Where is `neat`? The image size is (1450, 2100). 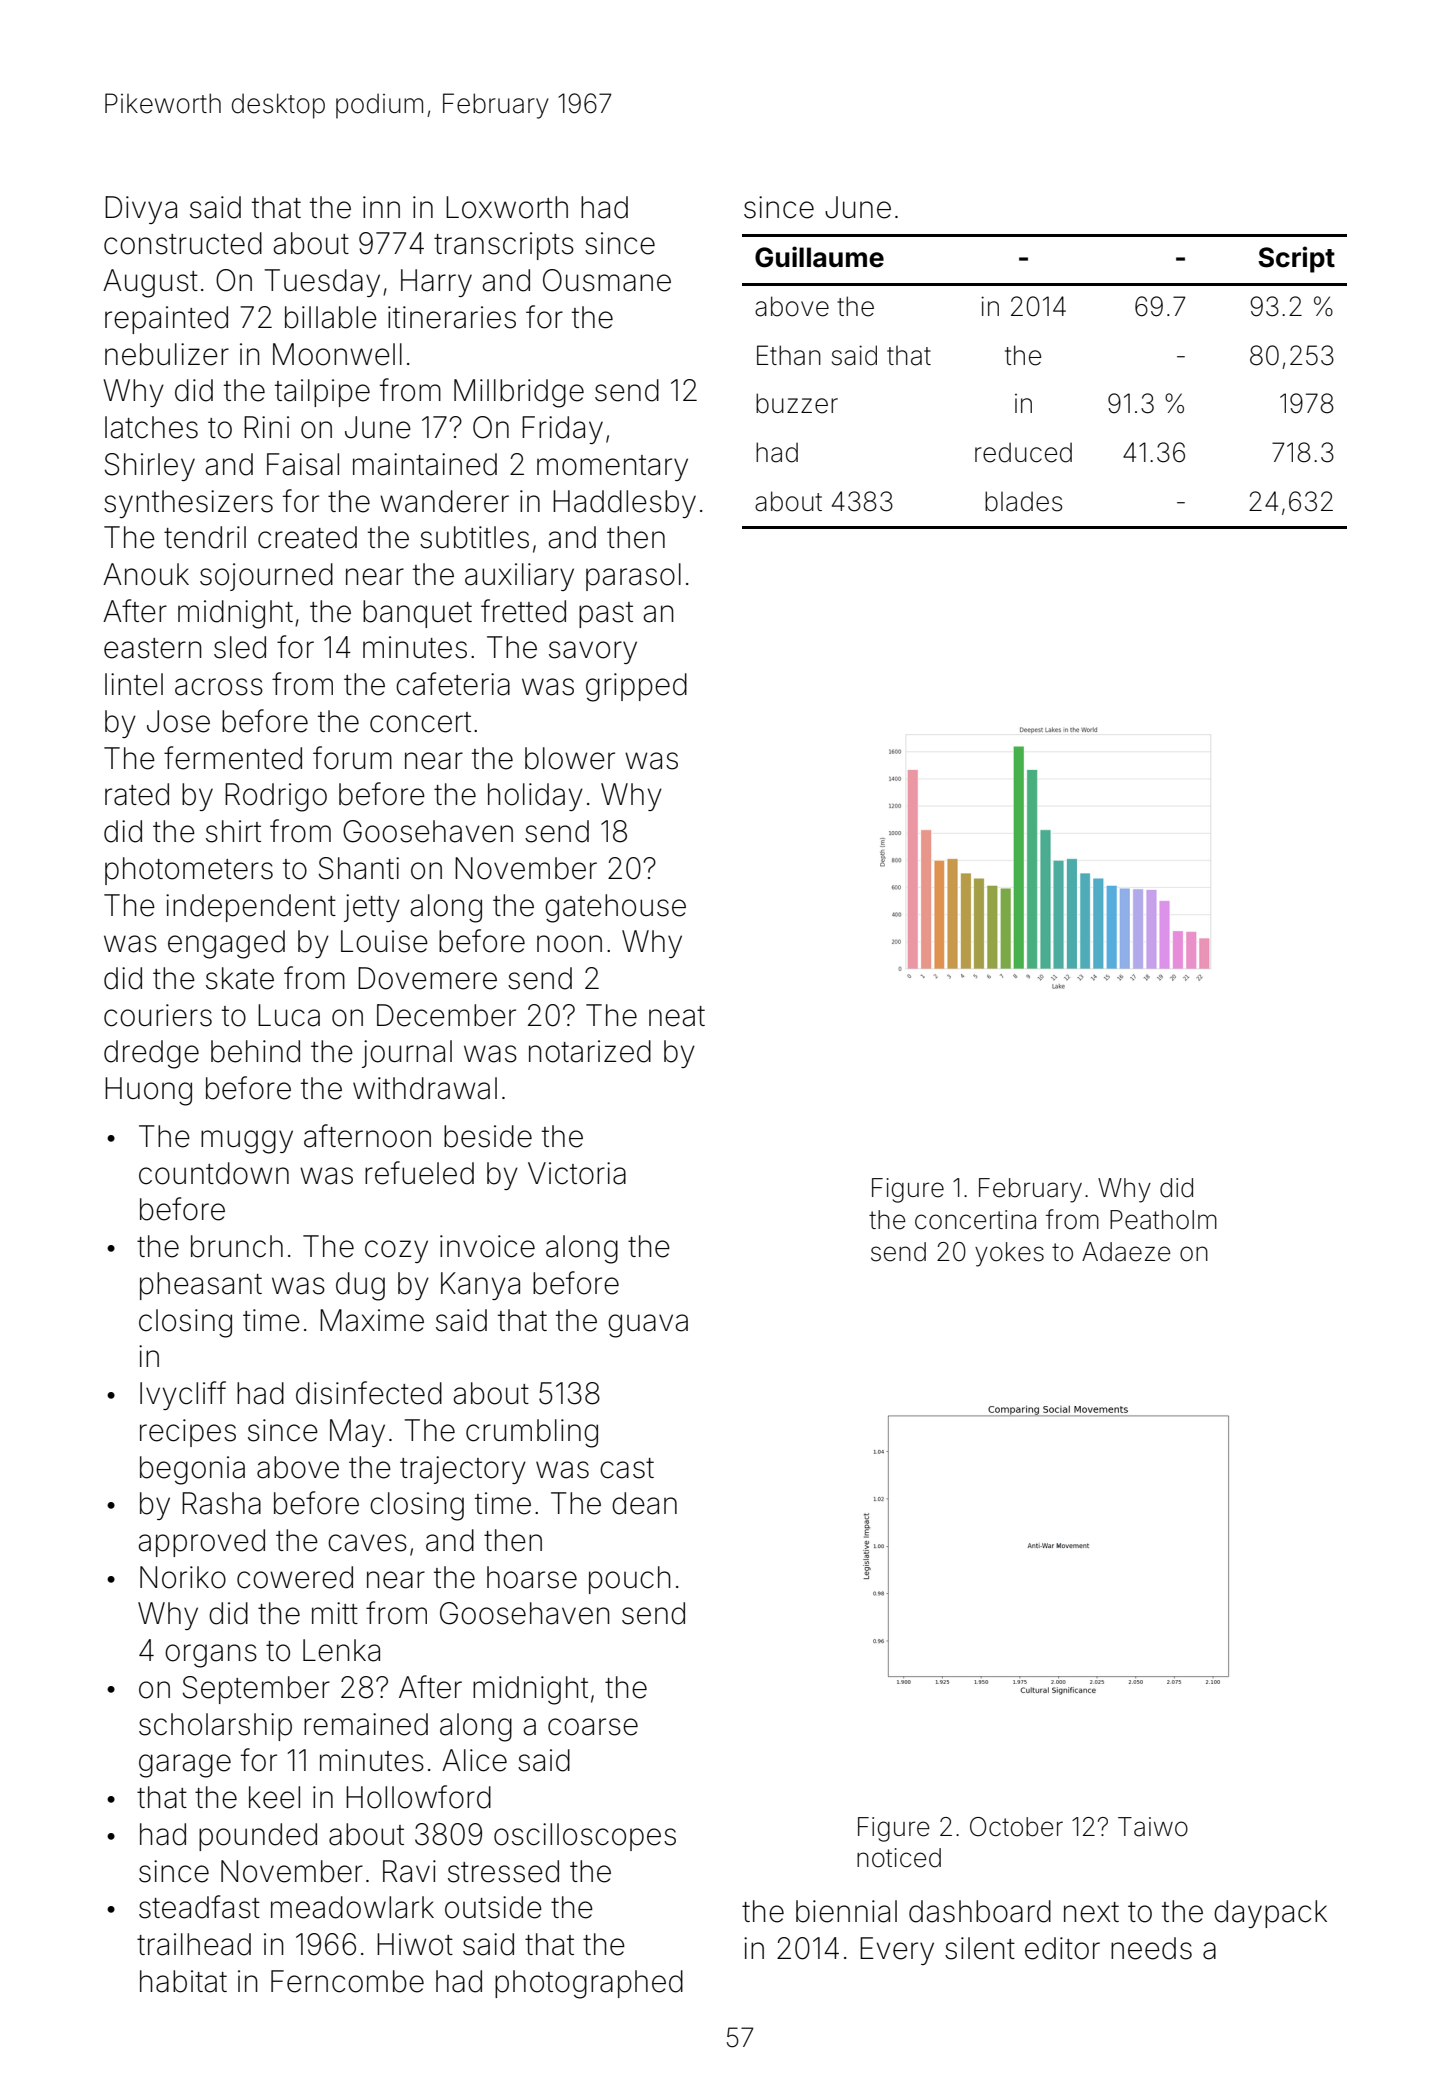
neat is located at coordinates (677, 1016).
